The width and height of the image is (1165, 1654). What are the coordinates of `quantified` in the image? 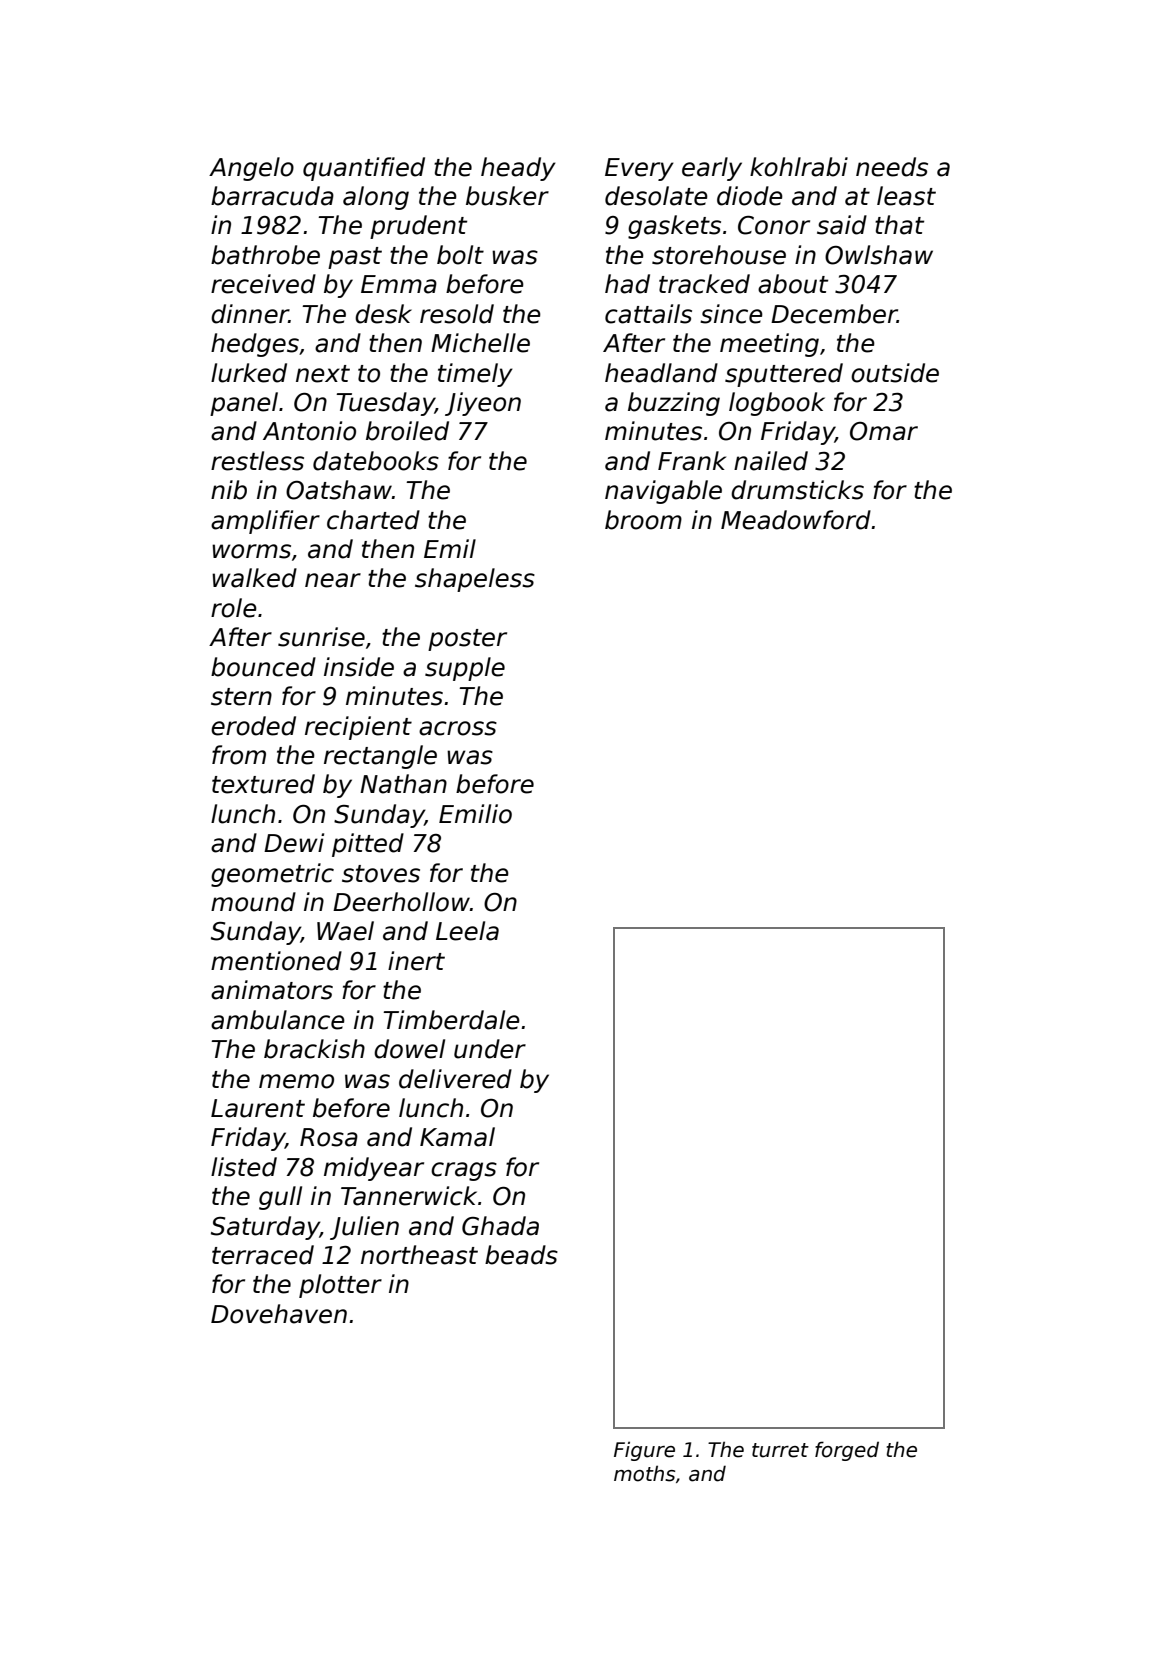 It's located at (364, 169).
